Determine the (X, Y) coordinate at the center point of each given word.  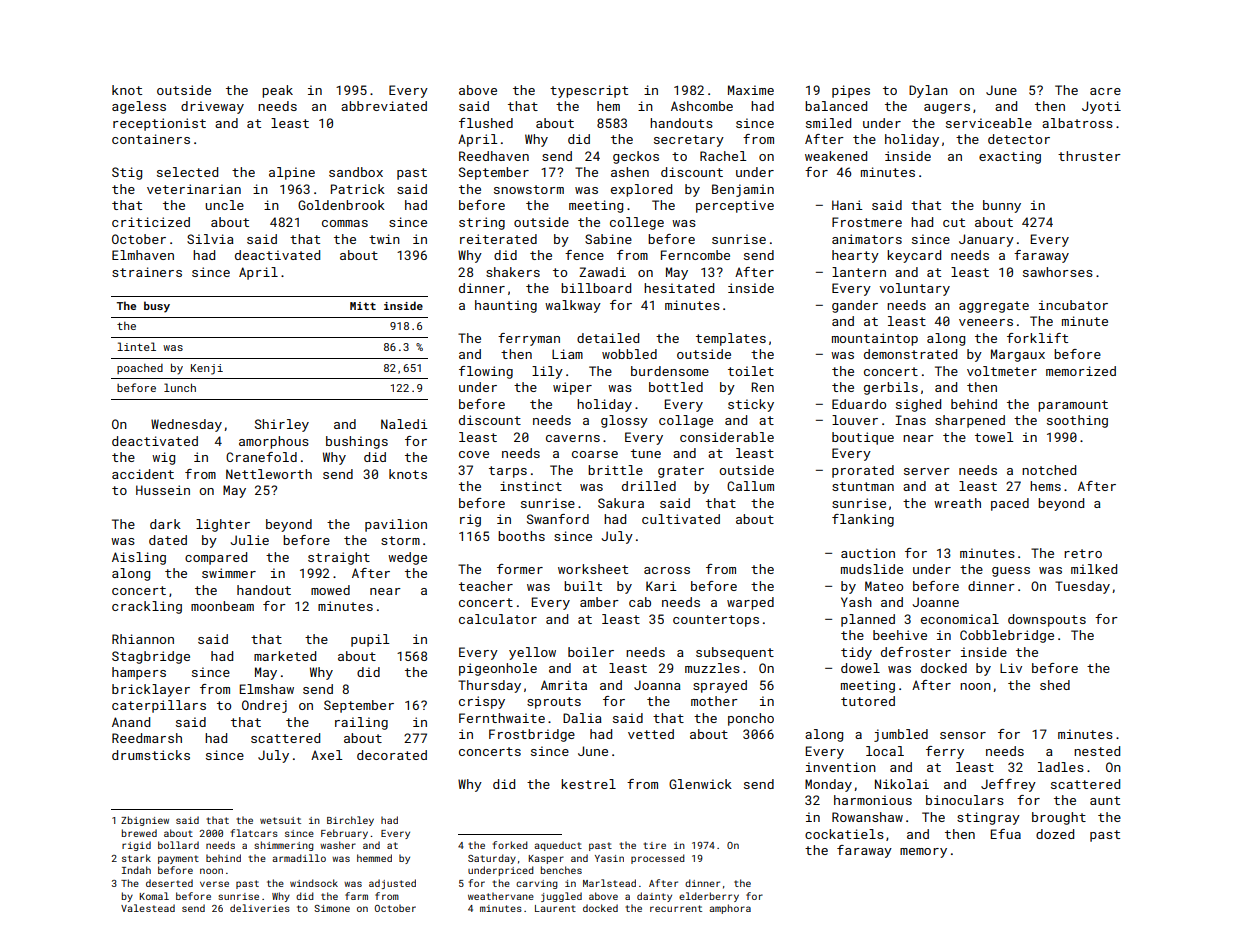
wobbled (629, 354)
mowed (330, 590)
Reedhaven (494, 156)
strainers (147, 272)
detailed (608, 338)
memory (923, 853)
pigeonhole (498, 669)
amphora (730, 909)
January (986, 240)
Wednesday (186, 425)
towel (994, 437)
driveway (212, 107)
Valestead (148, 908)
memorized (1081, 371)
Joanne (935, 602)
